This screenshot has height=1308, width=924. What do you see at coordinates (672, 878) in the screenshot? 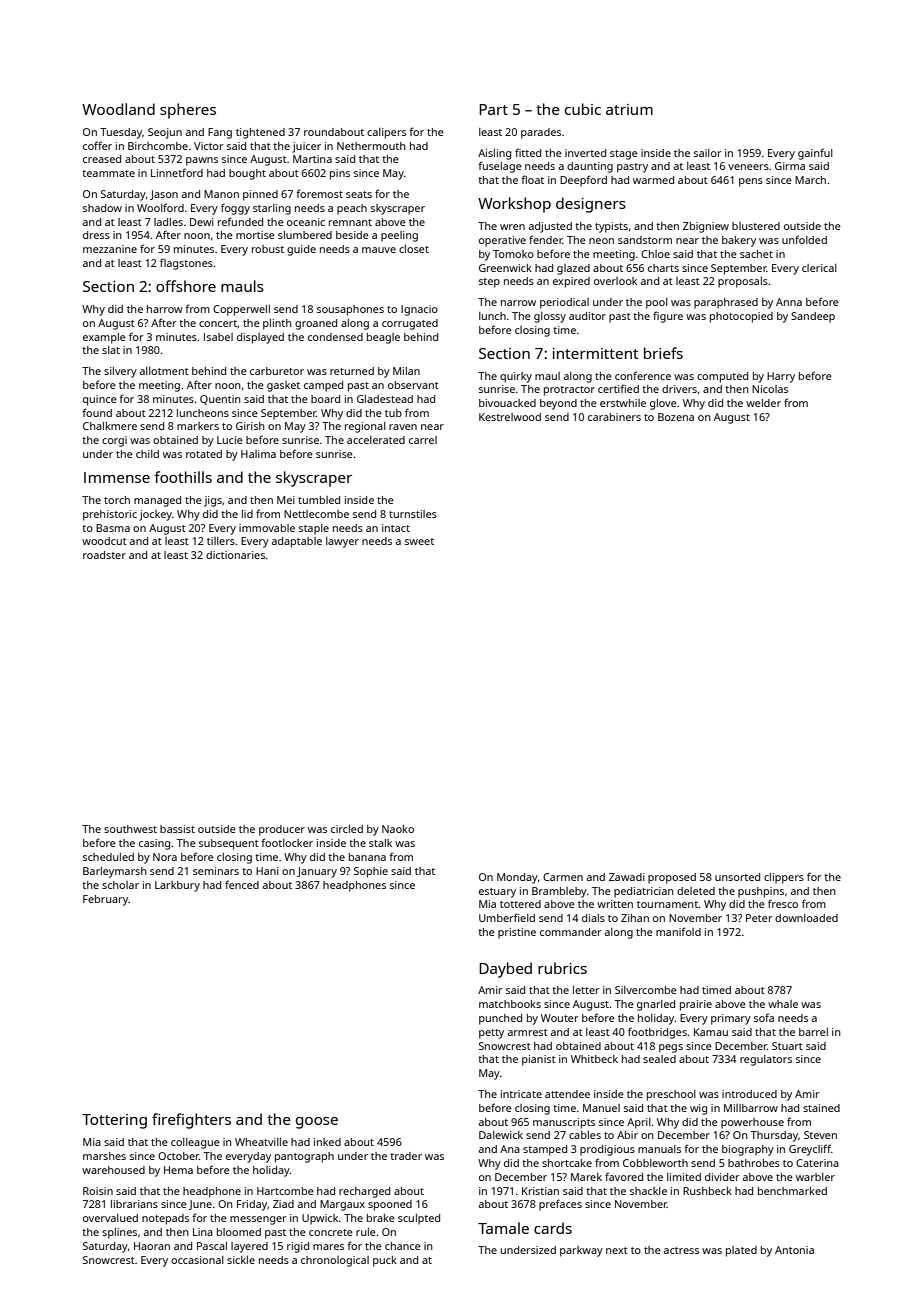
I see `proposed` at bounding box center [672, 878].
